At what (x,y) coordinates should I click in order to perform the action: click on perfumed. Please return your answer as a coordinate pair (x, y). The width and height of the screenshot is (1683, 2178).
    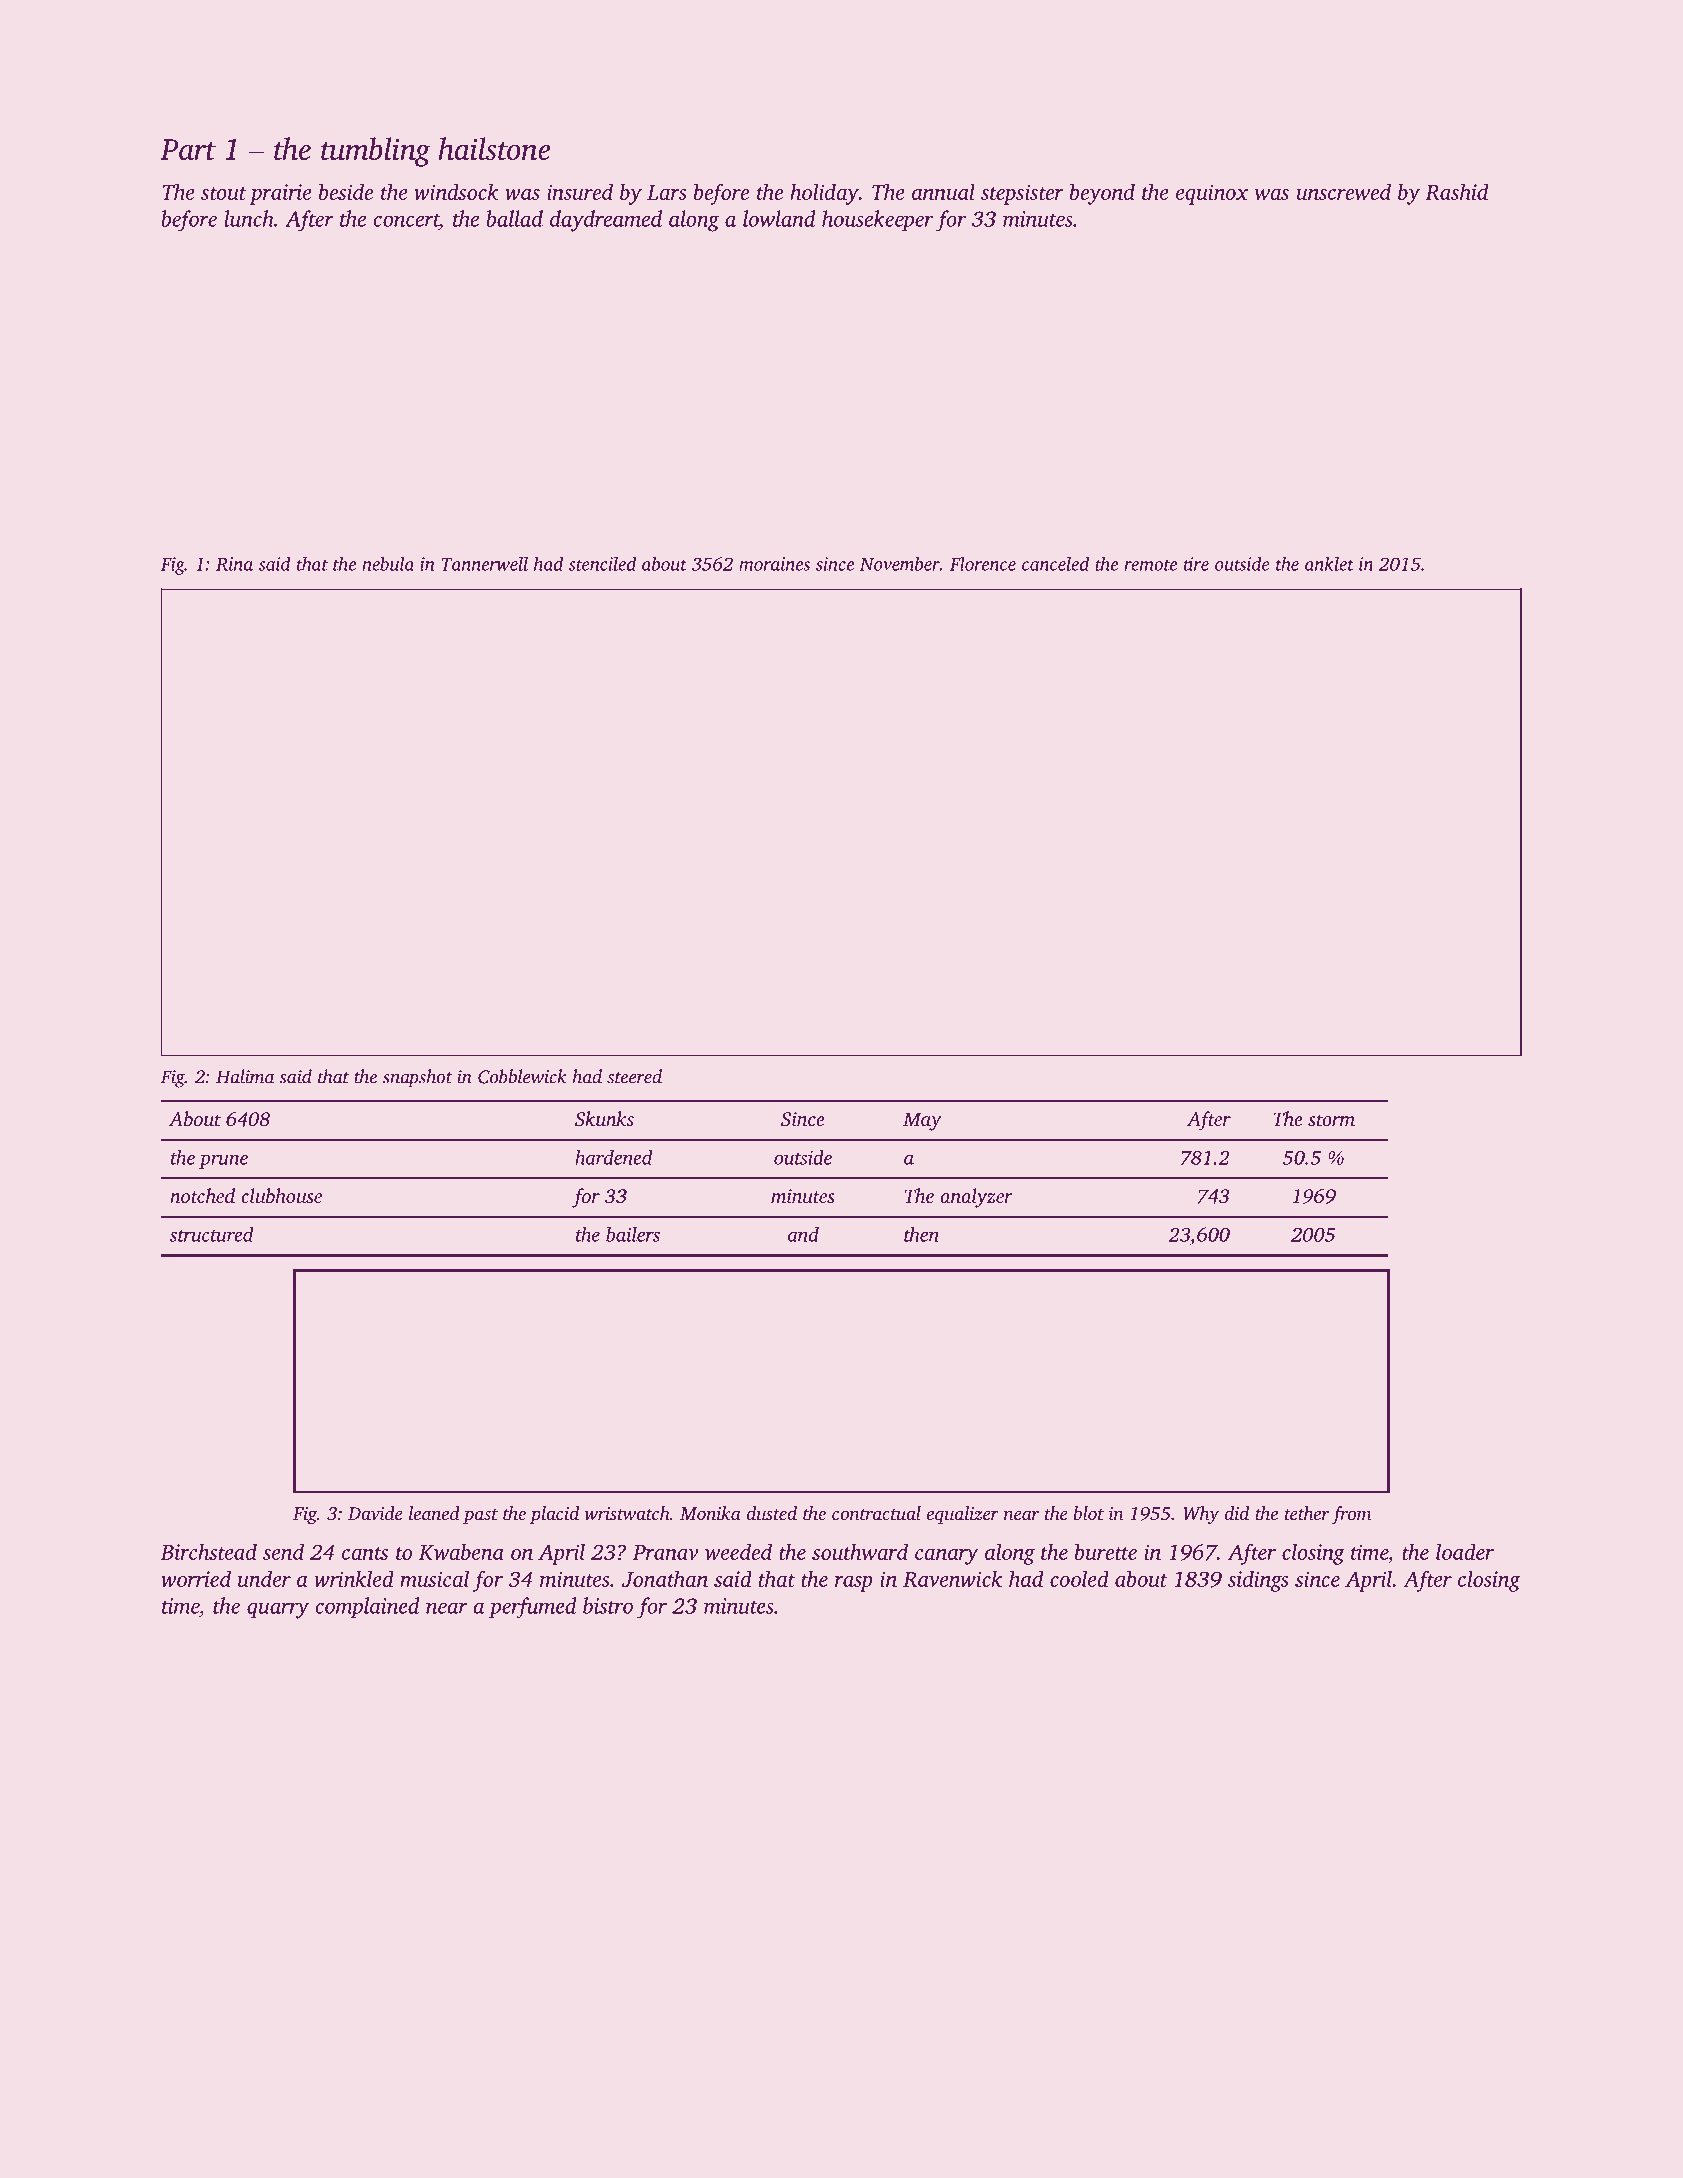
    Looking at the image, I should click on (532, 1608).
